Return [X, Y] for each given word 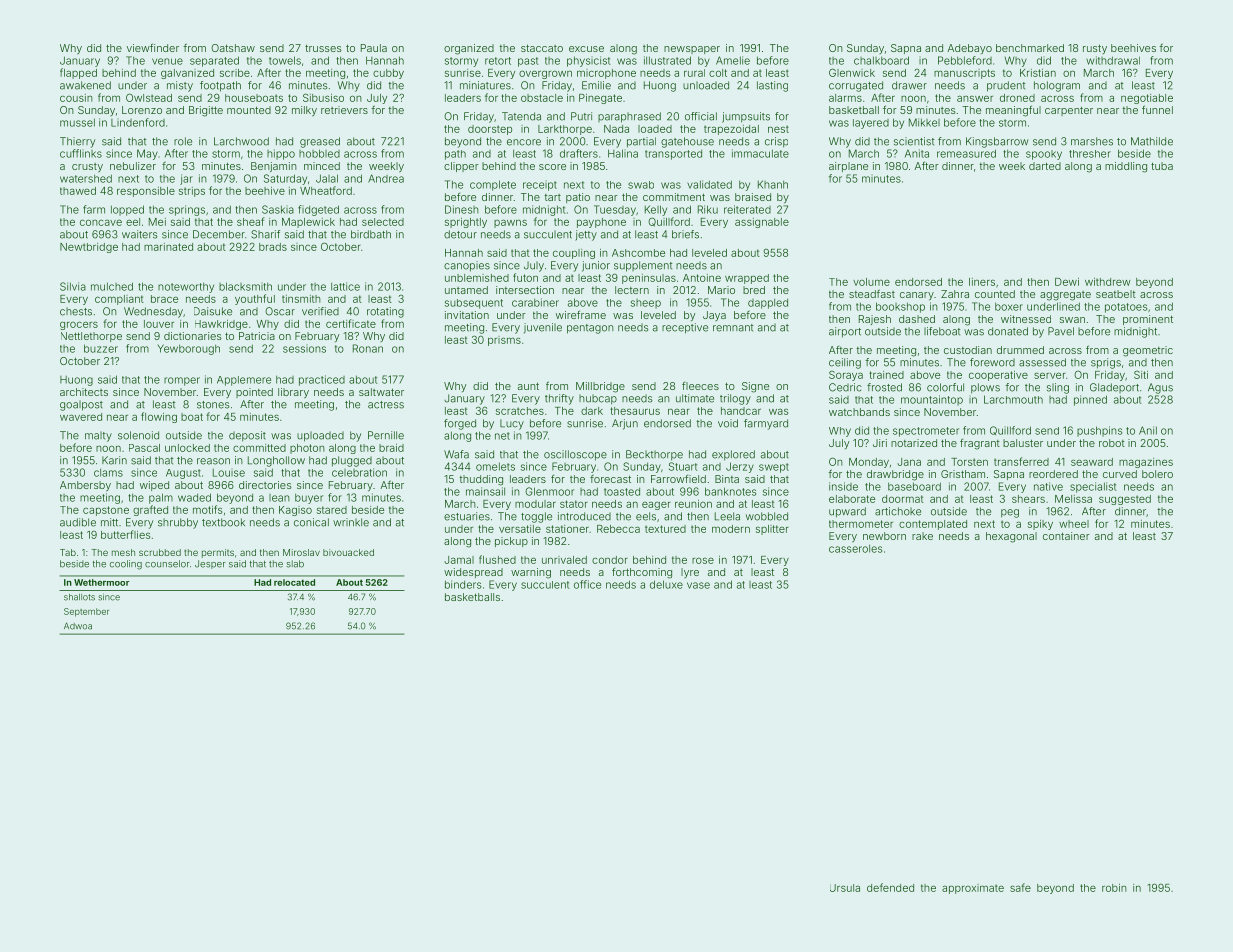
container [1066, 536]
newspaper [692, 50]
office [587, 584]
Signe [755, 387]
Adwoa [78, 626]
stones [213, 405]
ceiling [845, 363]
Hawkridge [221, 325]
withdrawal [1113, 60]
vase [698, 585]
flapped [78, 73]
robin [1114, 888]
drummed [1020, 350]
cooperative [998, 376]
